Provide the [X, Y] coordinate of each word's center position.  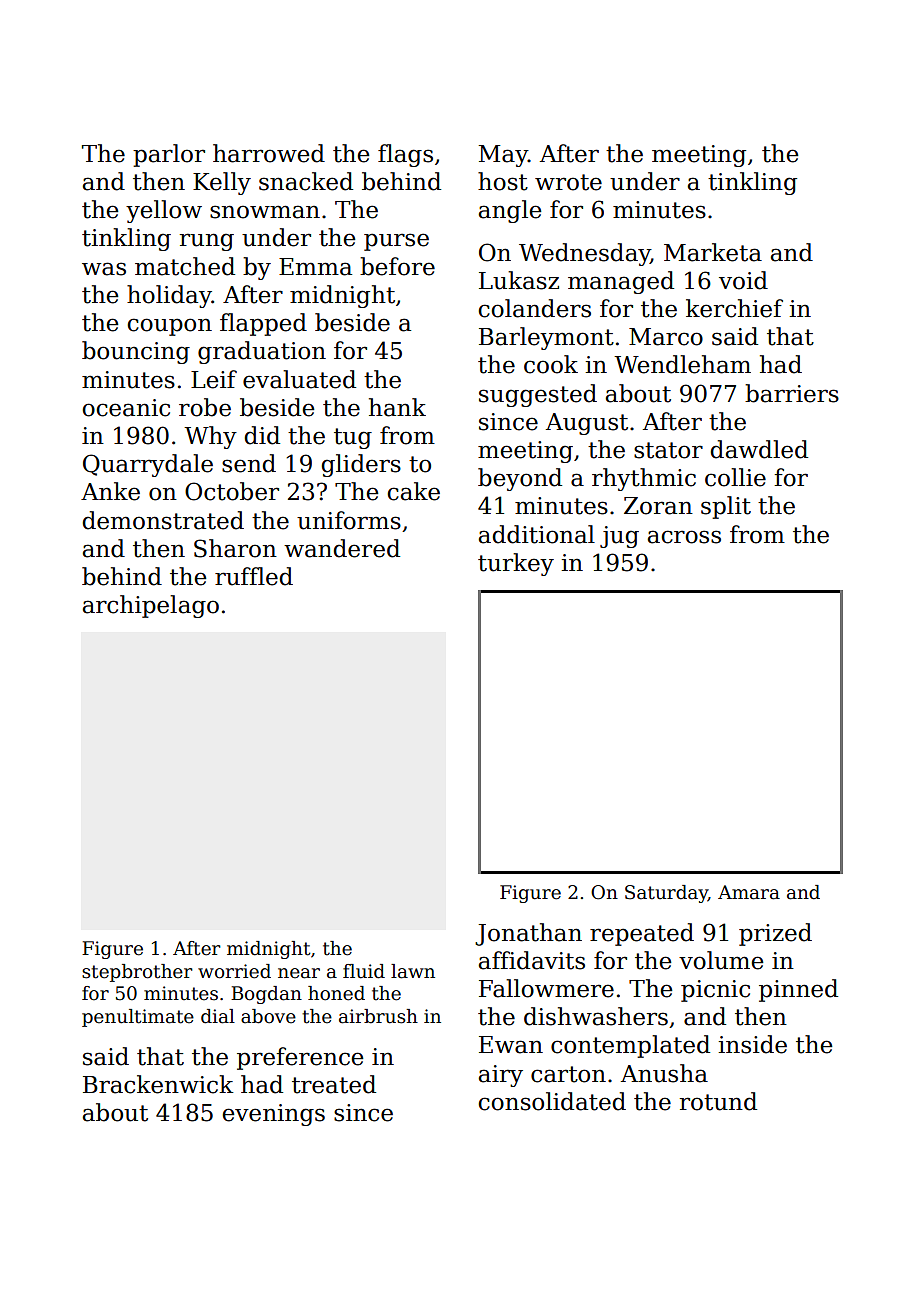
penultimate [138, 1018]
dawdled [759, 449]
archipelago [151, 606]
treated [334, 1084]
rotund [718, 1101]
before [397, 266]
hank [397, 407]
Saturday [666, 894]
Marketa [713, 252]
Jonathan [528, 934]
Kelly [222, 183]
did [262, 435]
